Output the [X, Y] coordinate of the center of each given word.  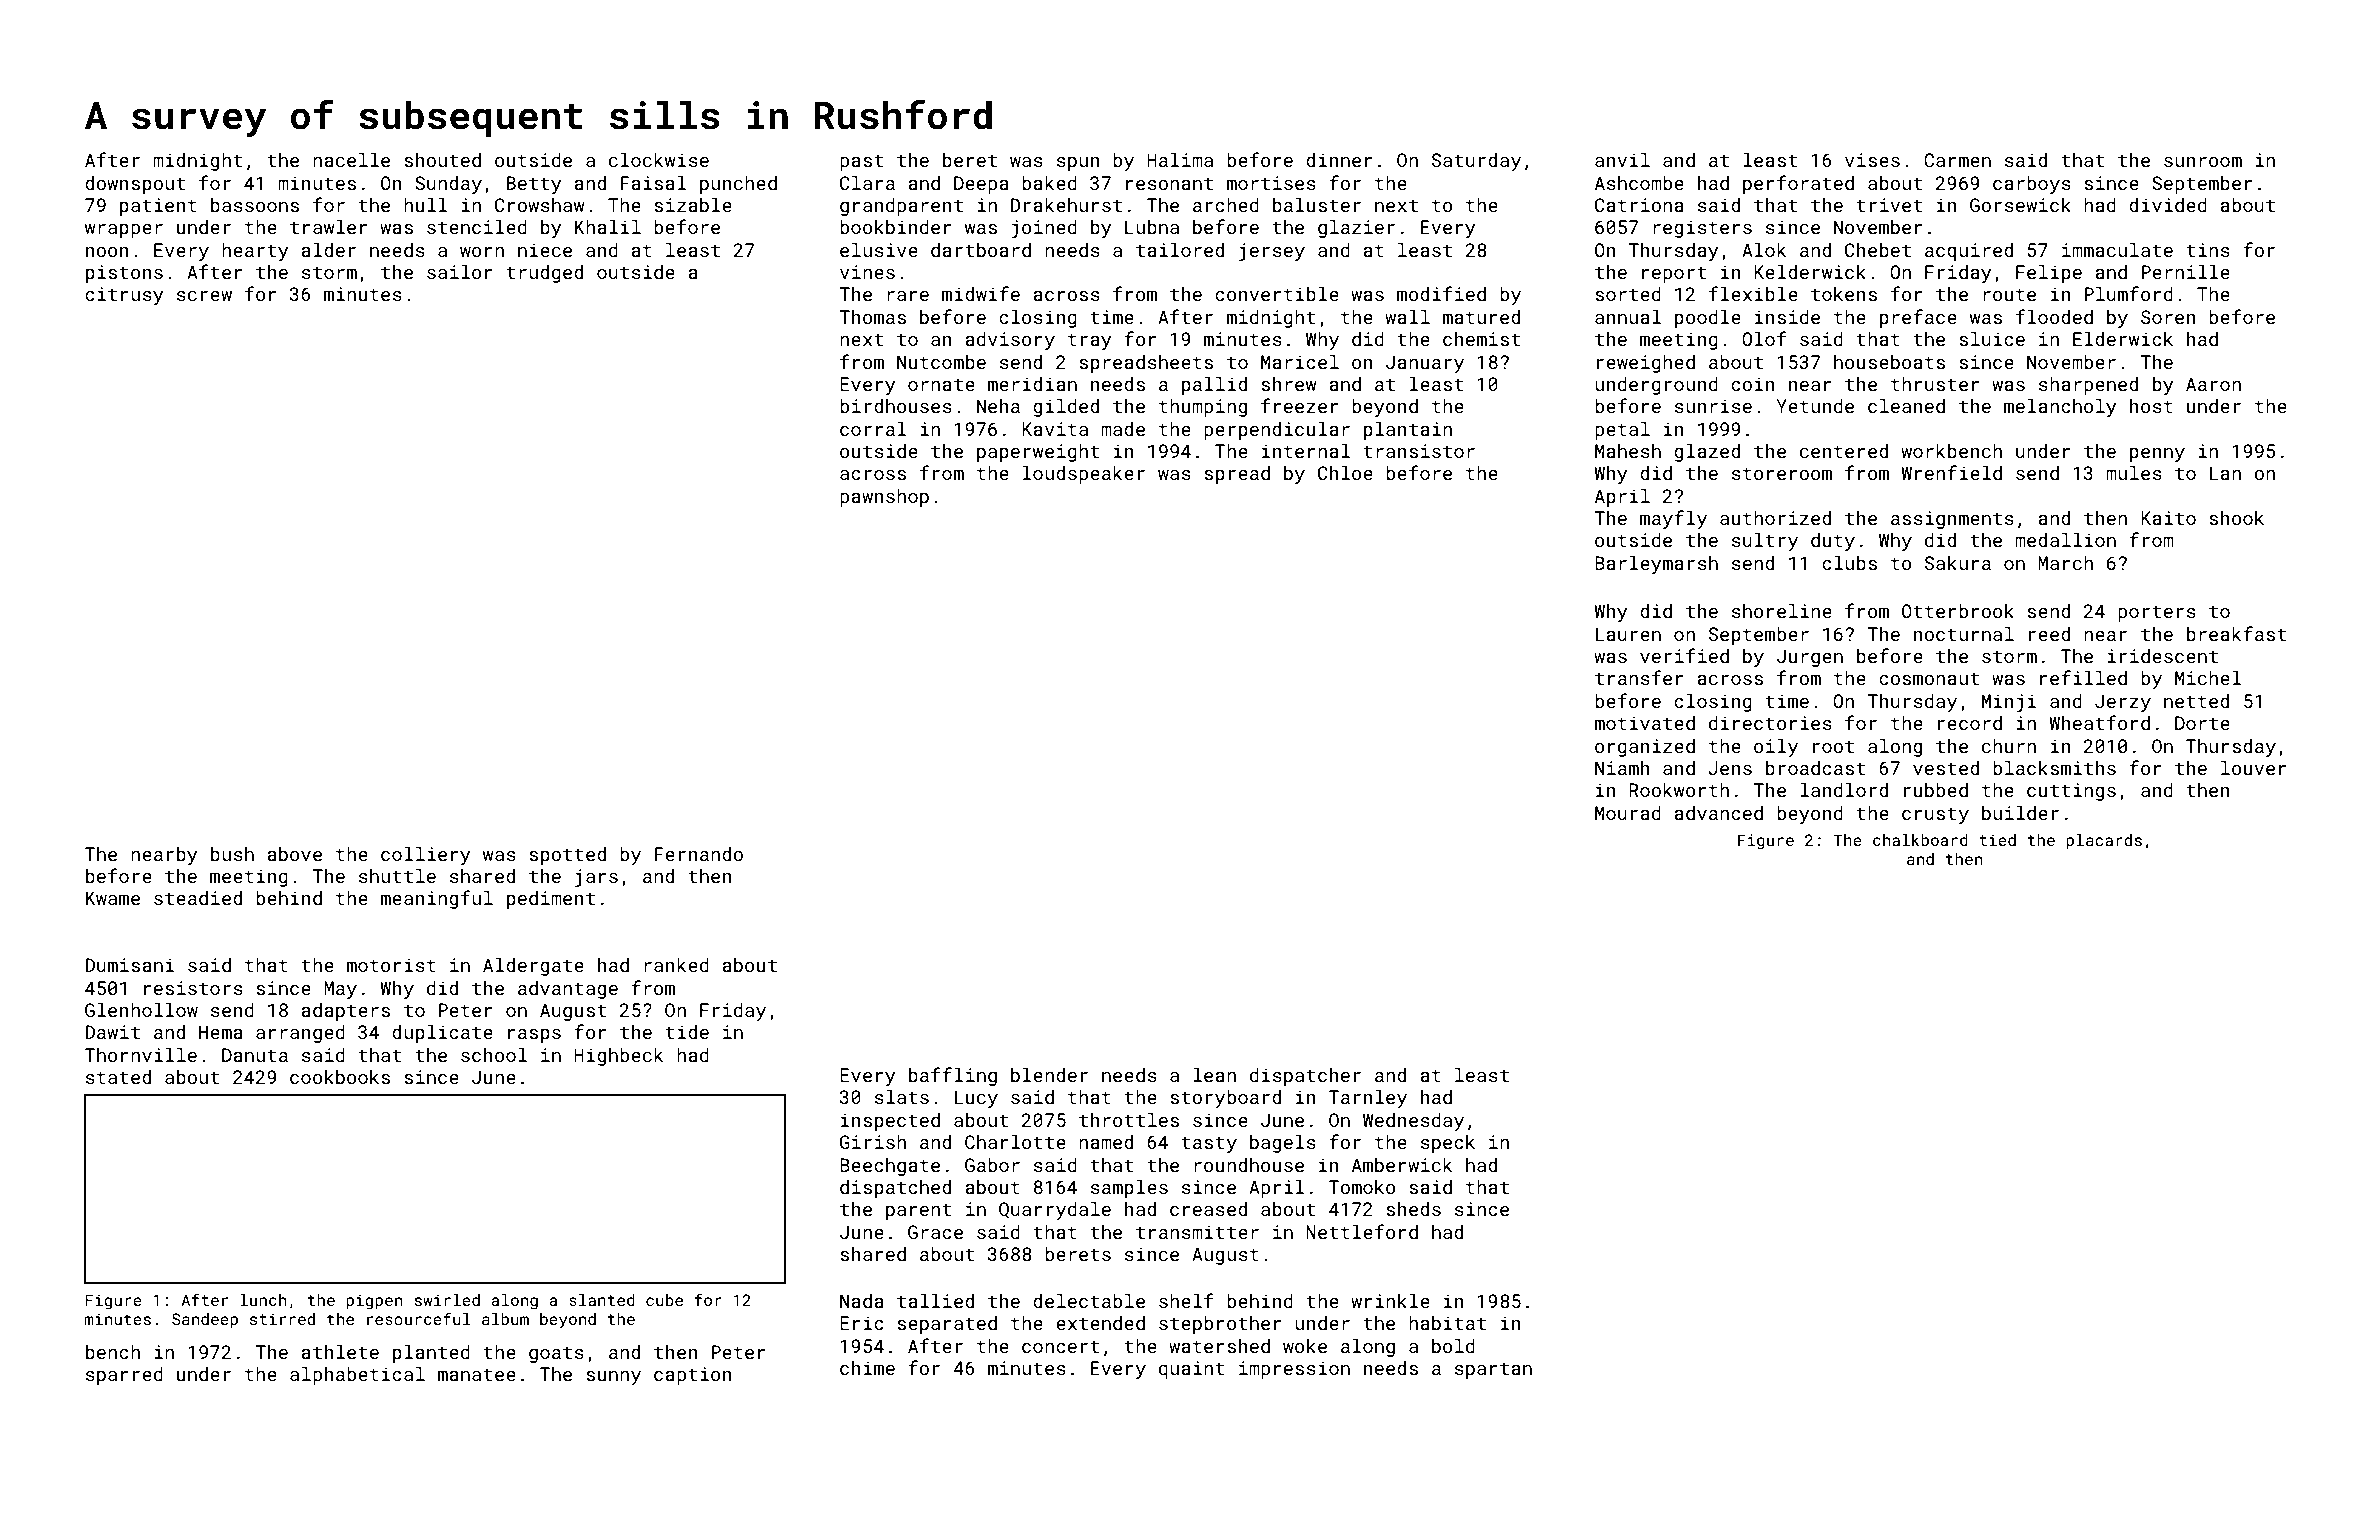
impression [1294, 1370]
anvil [1622, 160]
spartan [1493, 1370]
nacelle [351, 160]
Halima [1180, 160]
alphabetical [357, 1376]
